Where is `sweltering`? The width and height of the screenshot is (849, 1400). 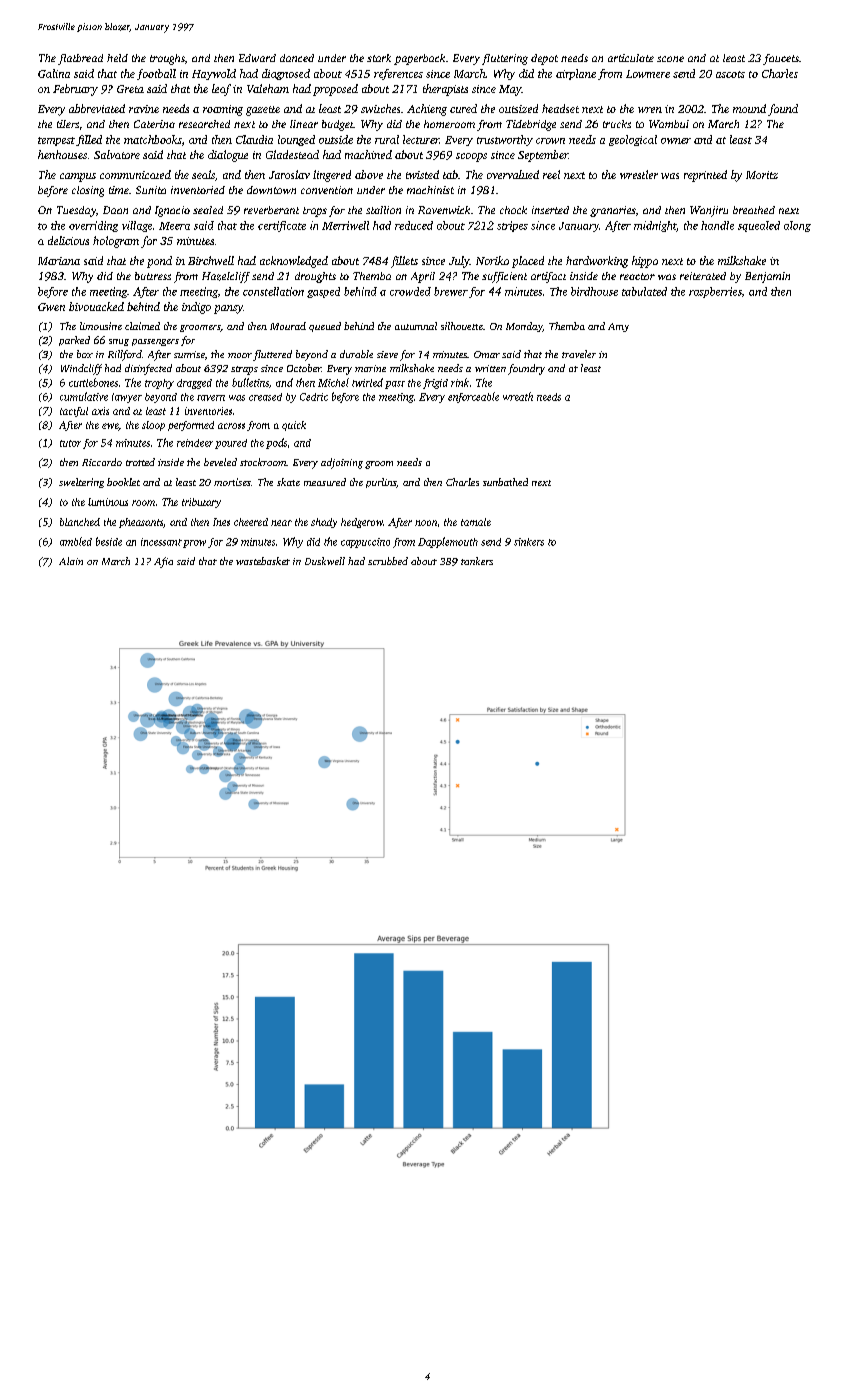
sweltering is located at coordinates (81, 483).
